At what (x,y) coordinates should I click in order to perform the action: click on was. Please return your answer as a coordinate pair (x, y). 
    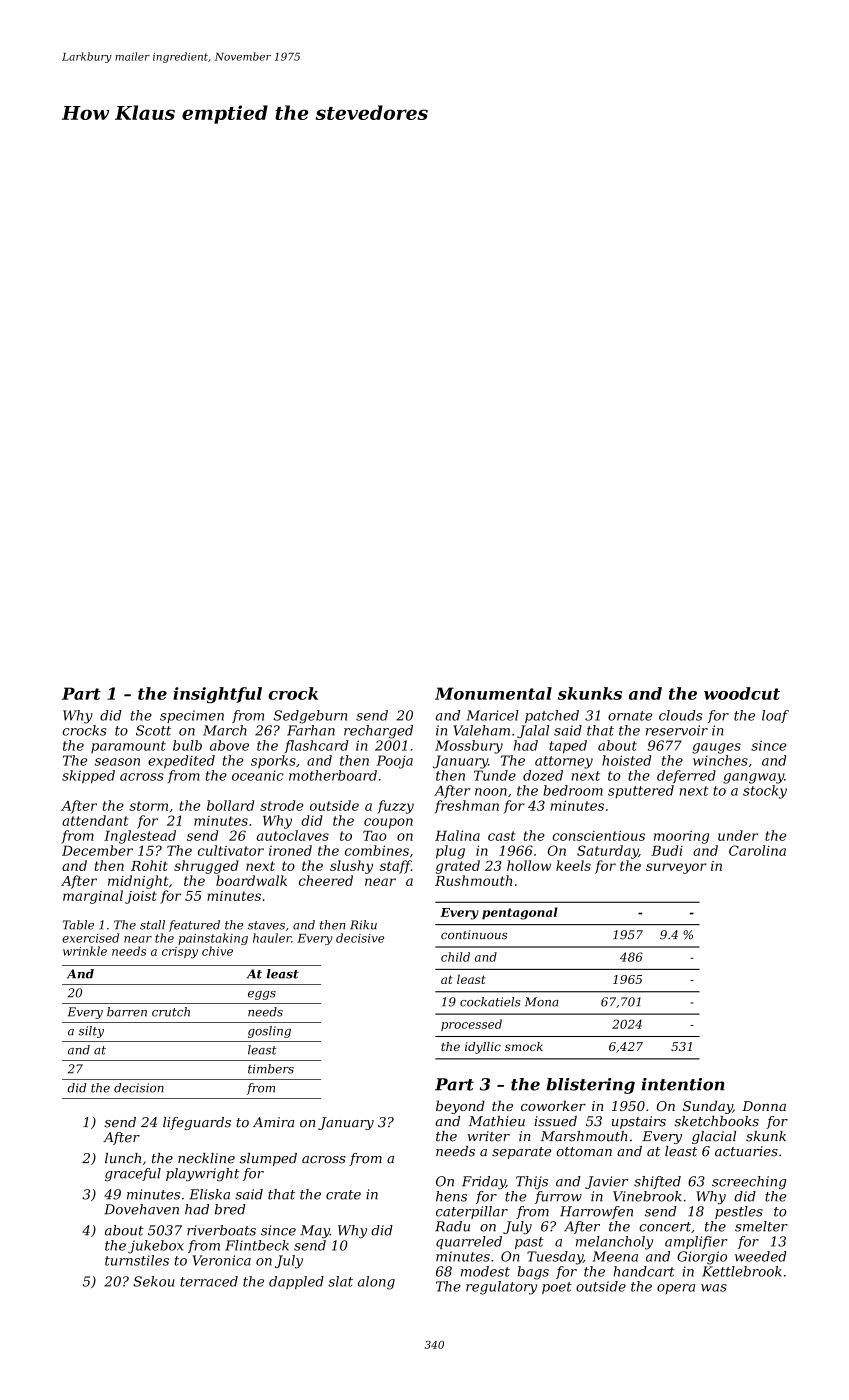
    Looking at the image, I should click on (714, 1288).
